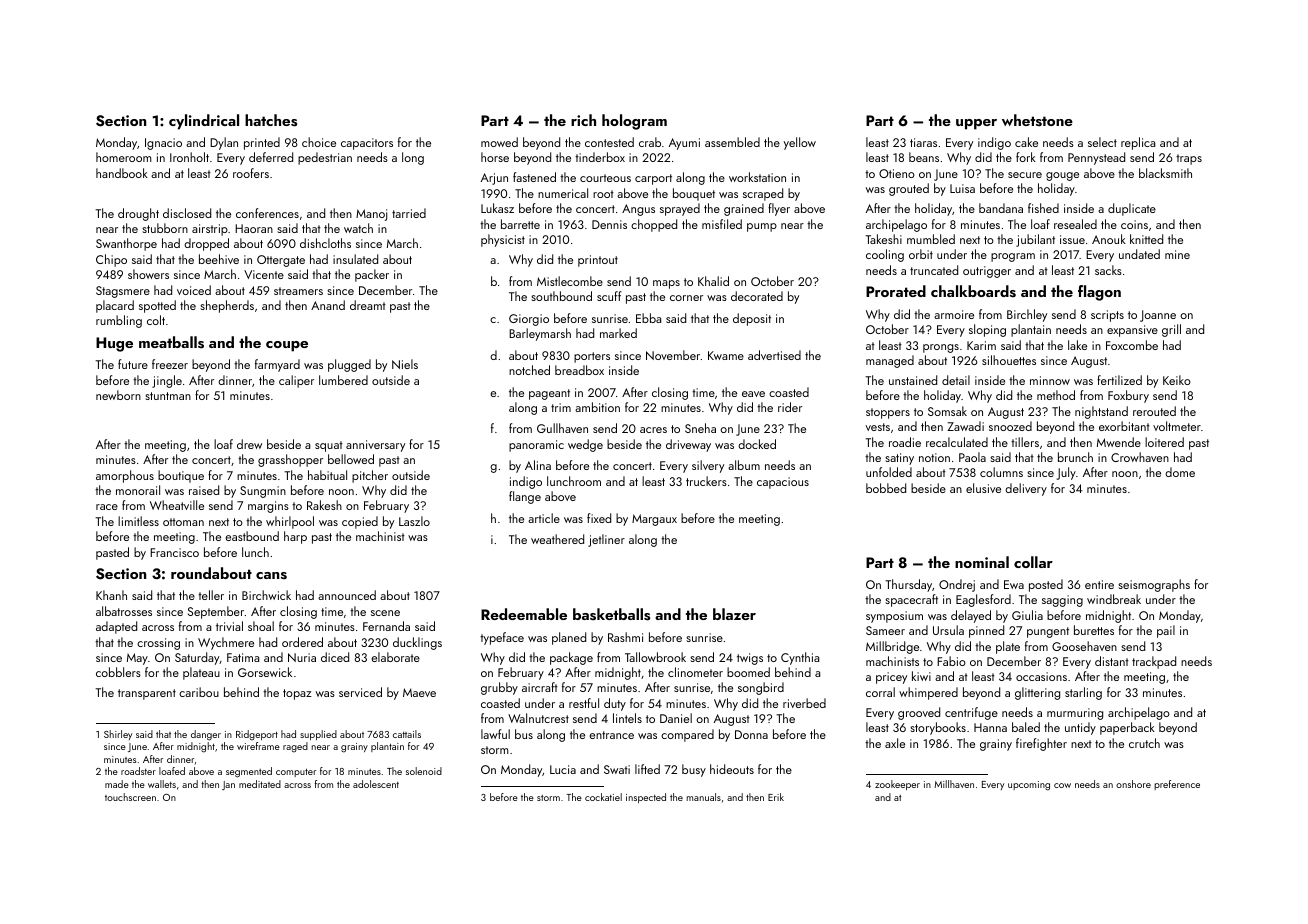 The height and width of the screenshot is (924, 1308). What do you see at coordinates (1154, 585) in the screenshot?
I see `seismographs` at bounding box center [1154, 585].
